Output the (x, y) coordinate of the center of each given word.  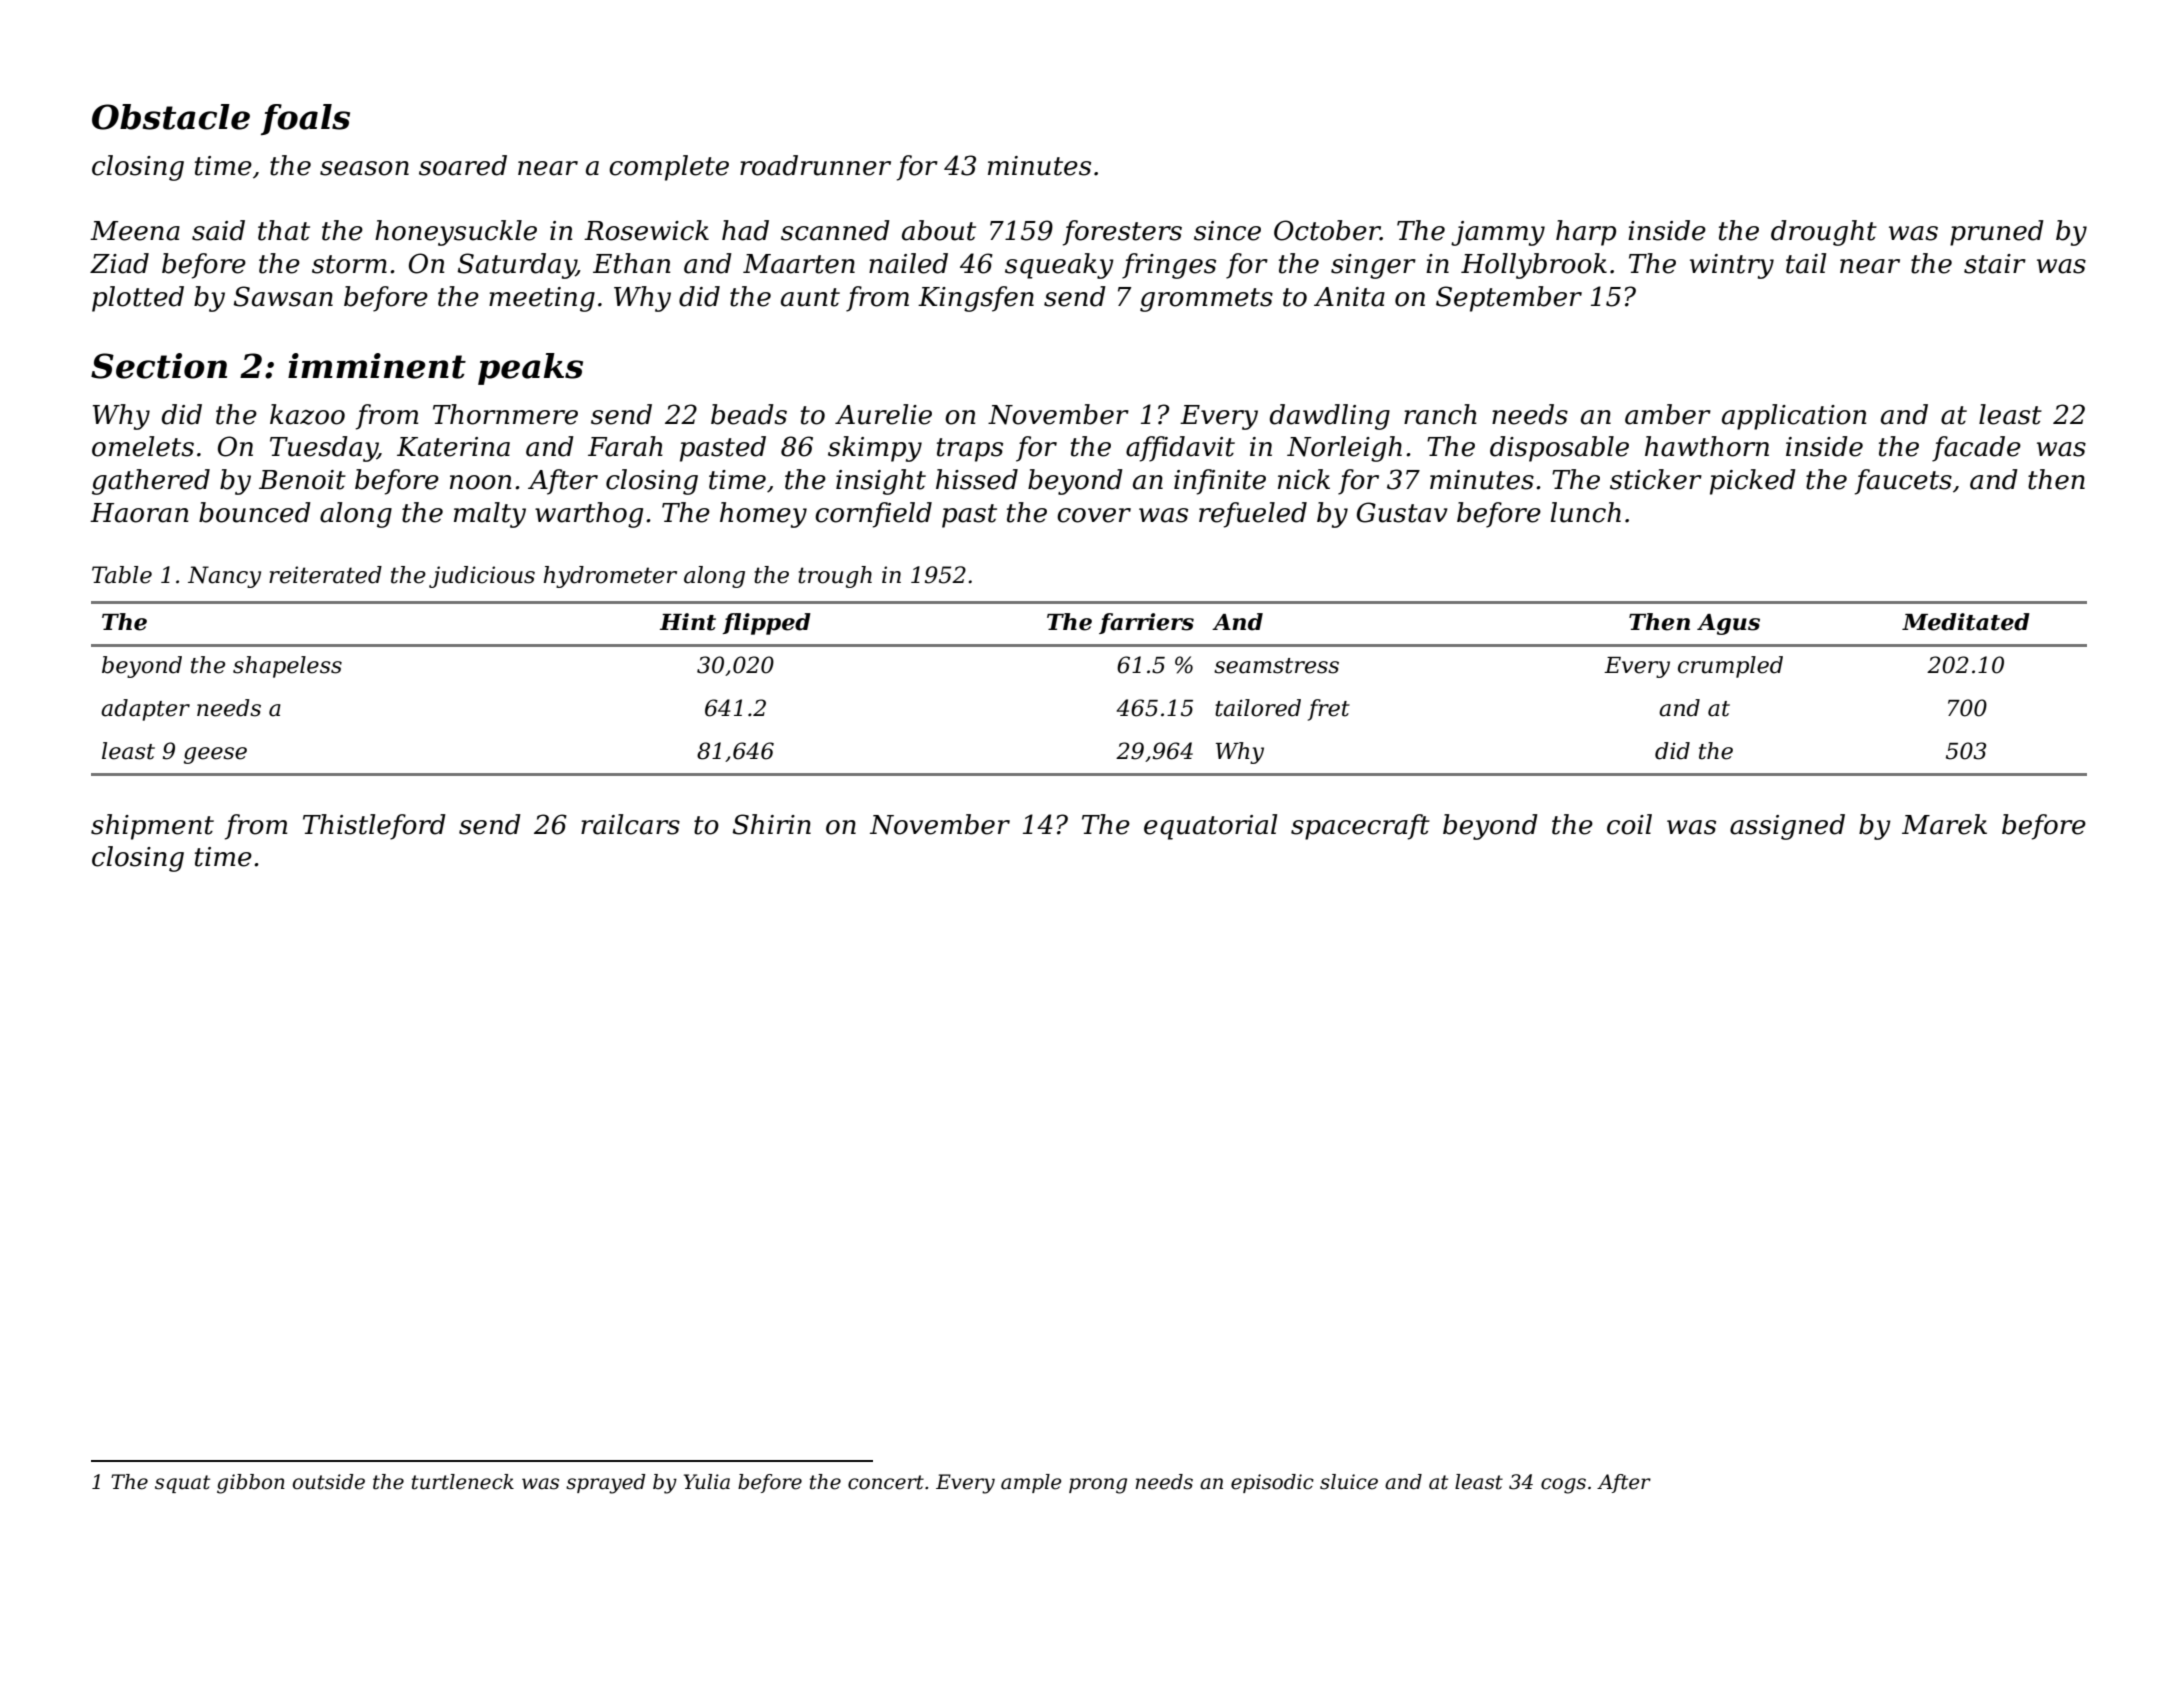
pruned (1997, 233)
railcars (630, 824)
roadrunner (815, 165)
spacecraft (1360, 827)
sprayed (605, 1484)
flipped (767, 624)
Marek (1944, 824)
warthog (589, 515)
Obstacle (171, 117)
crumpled (1730, 667)
